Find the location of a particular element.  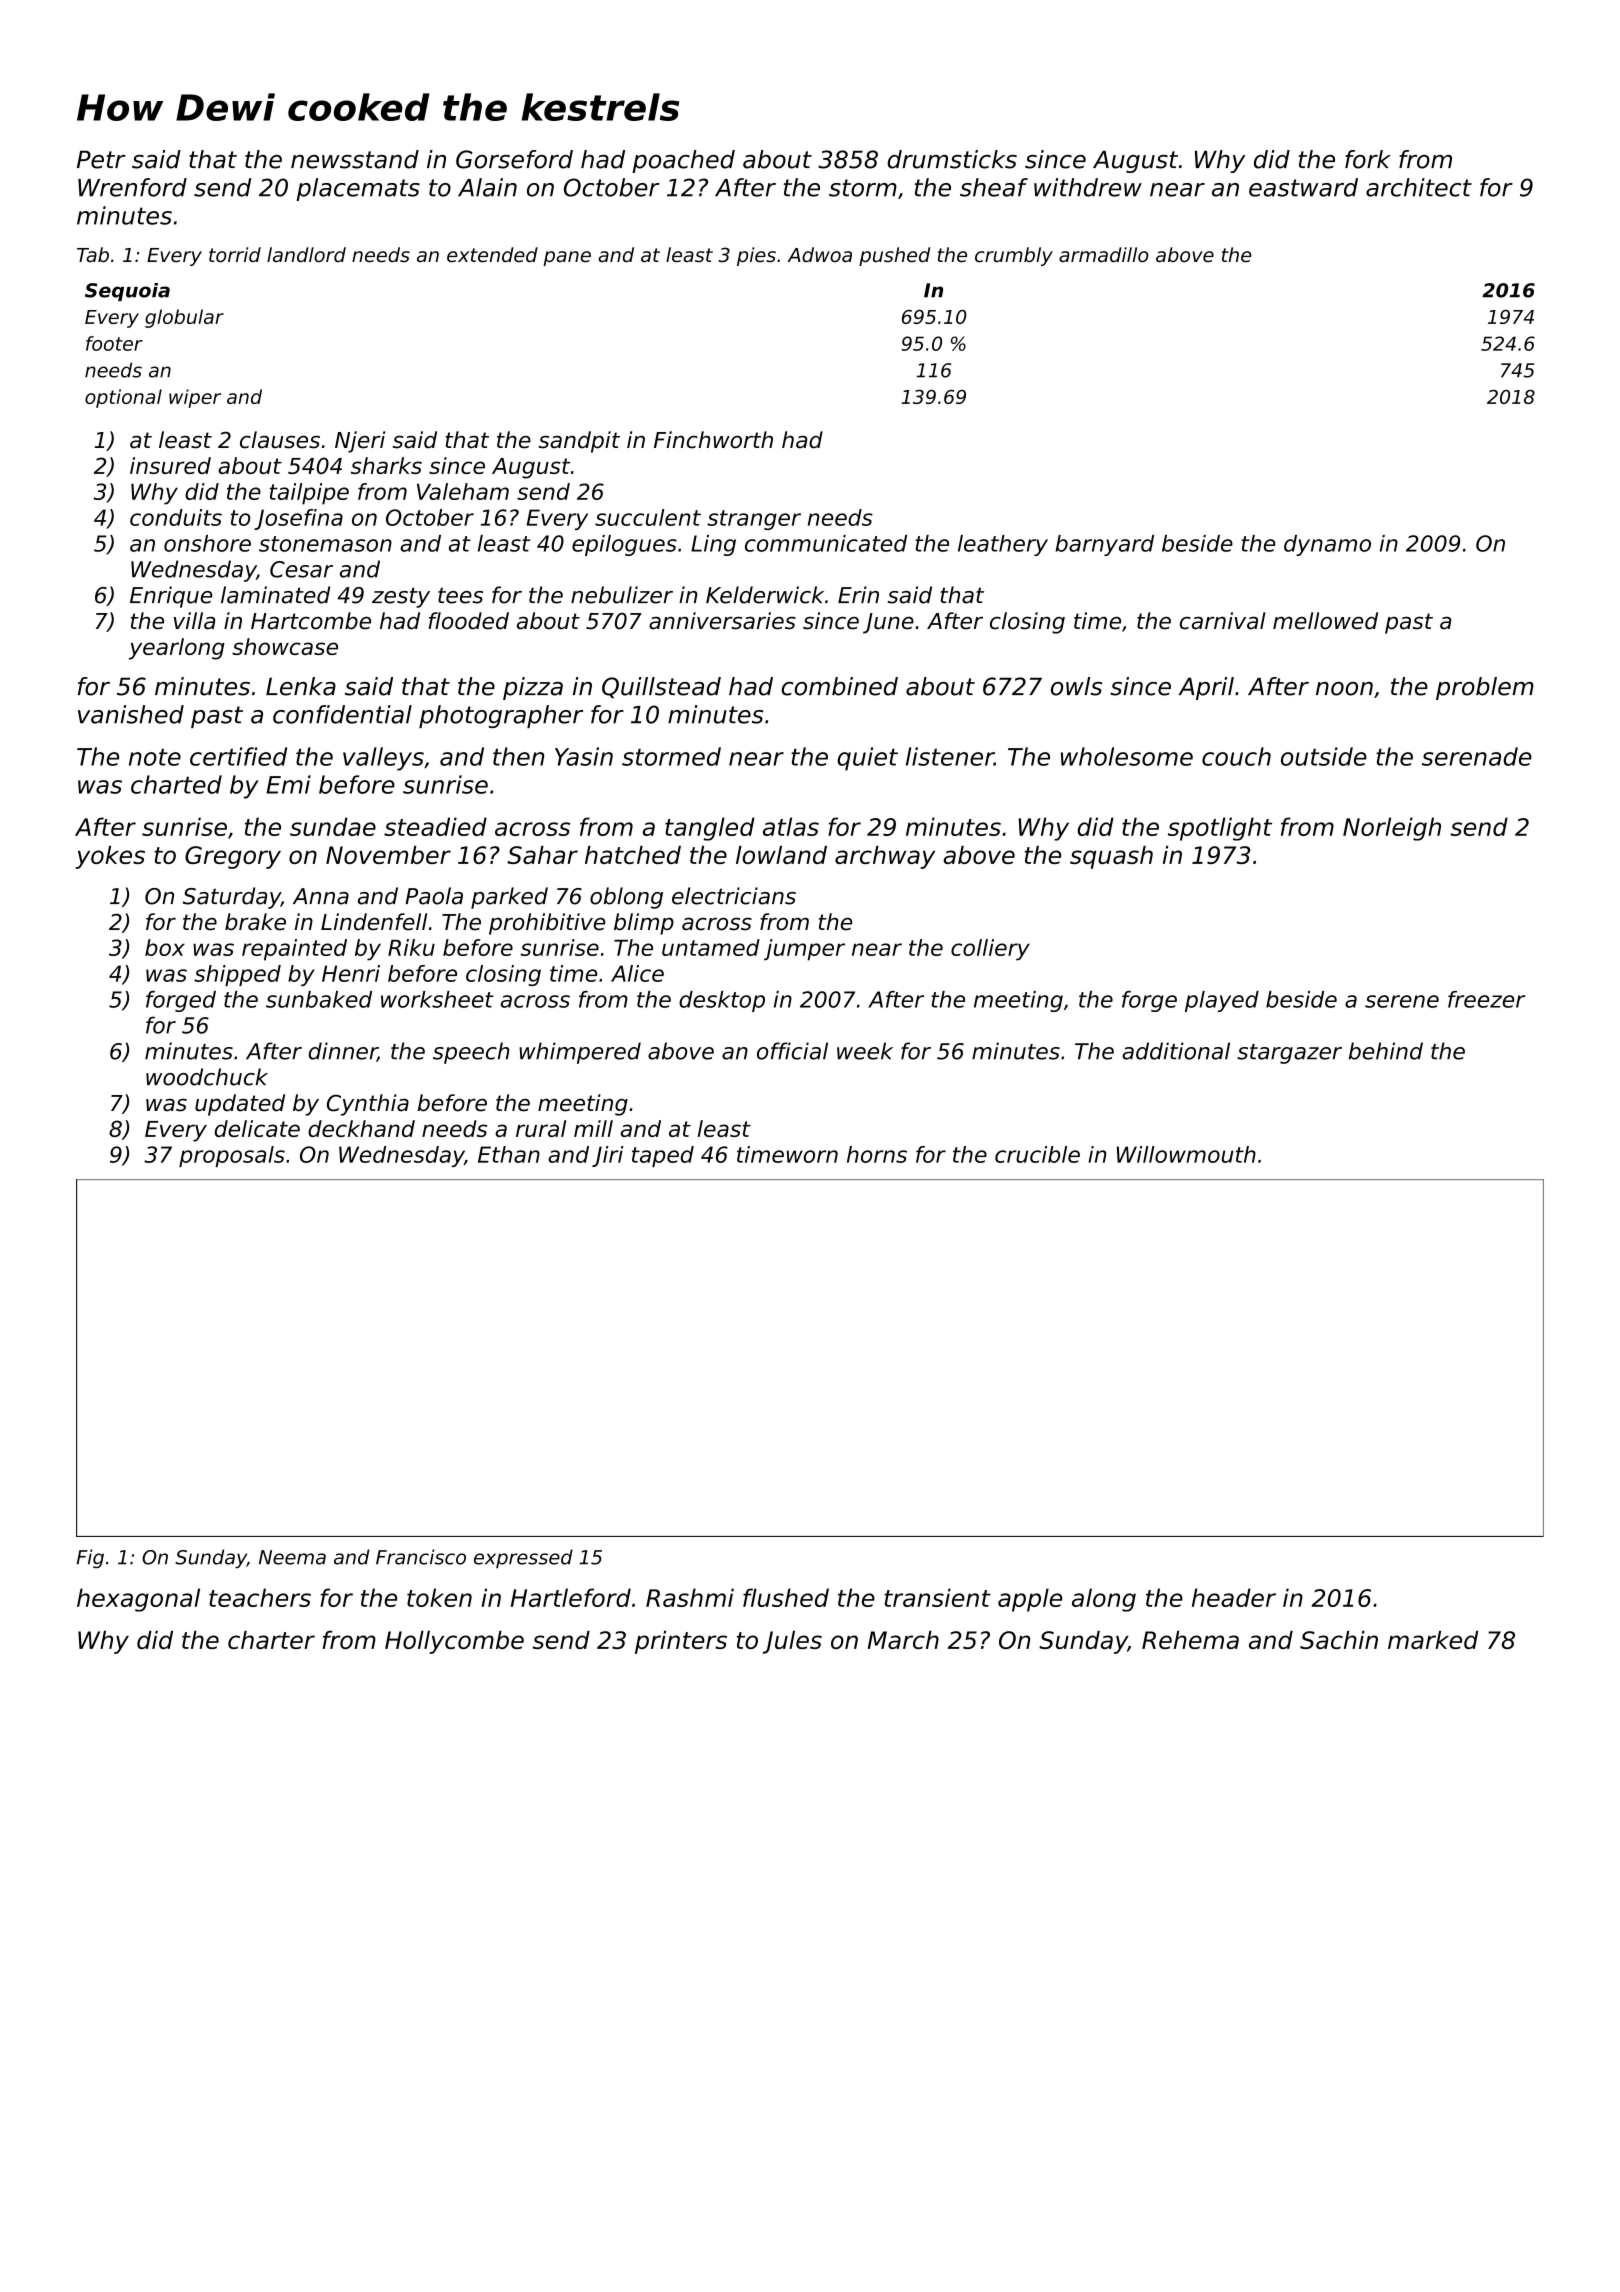

charter is located at coordinates (271, 1640).
